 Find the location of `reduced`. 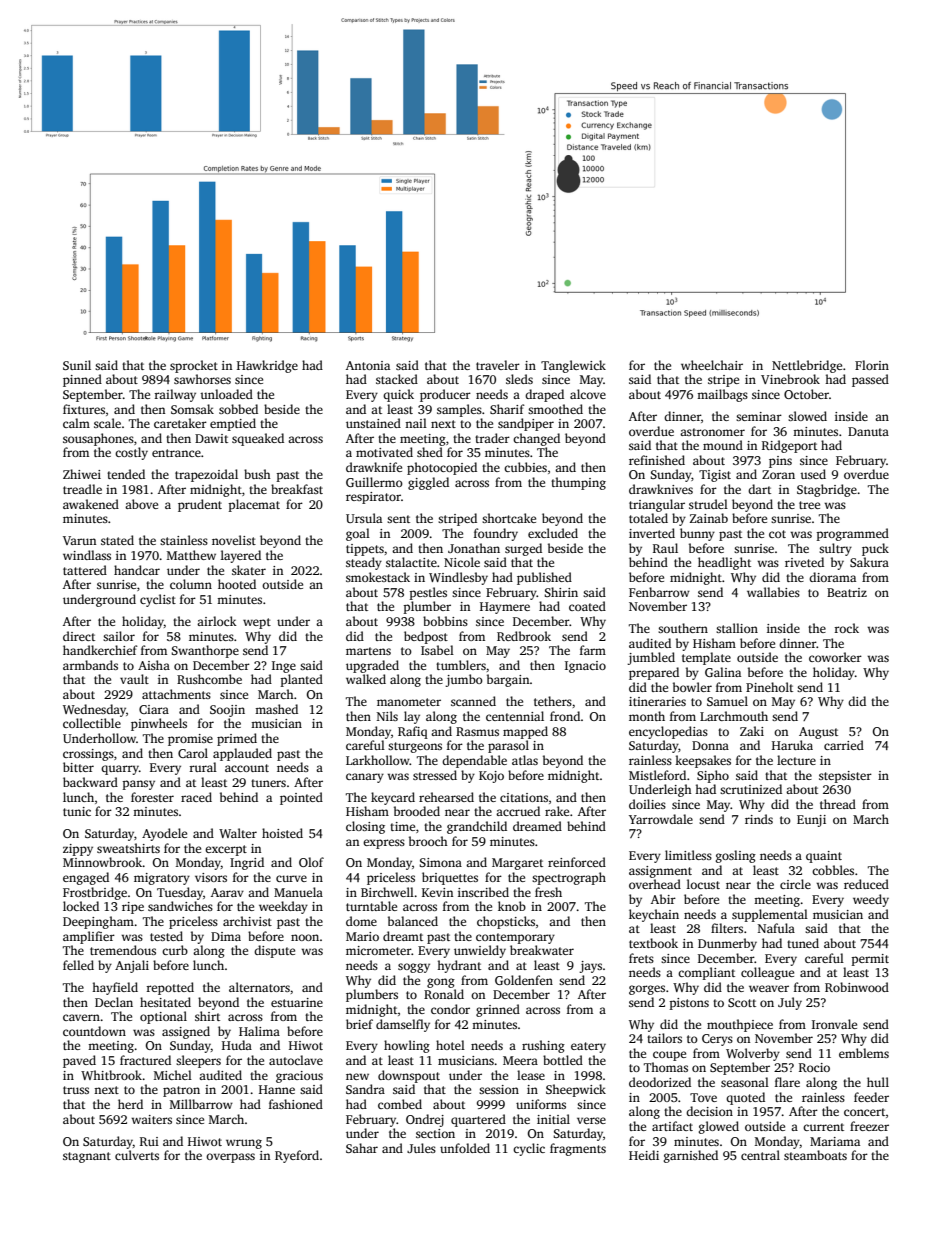

reduced is located at coordinates (866, 884).
